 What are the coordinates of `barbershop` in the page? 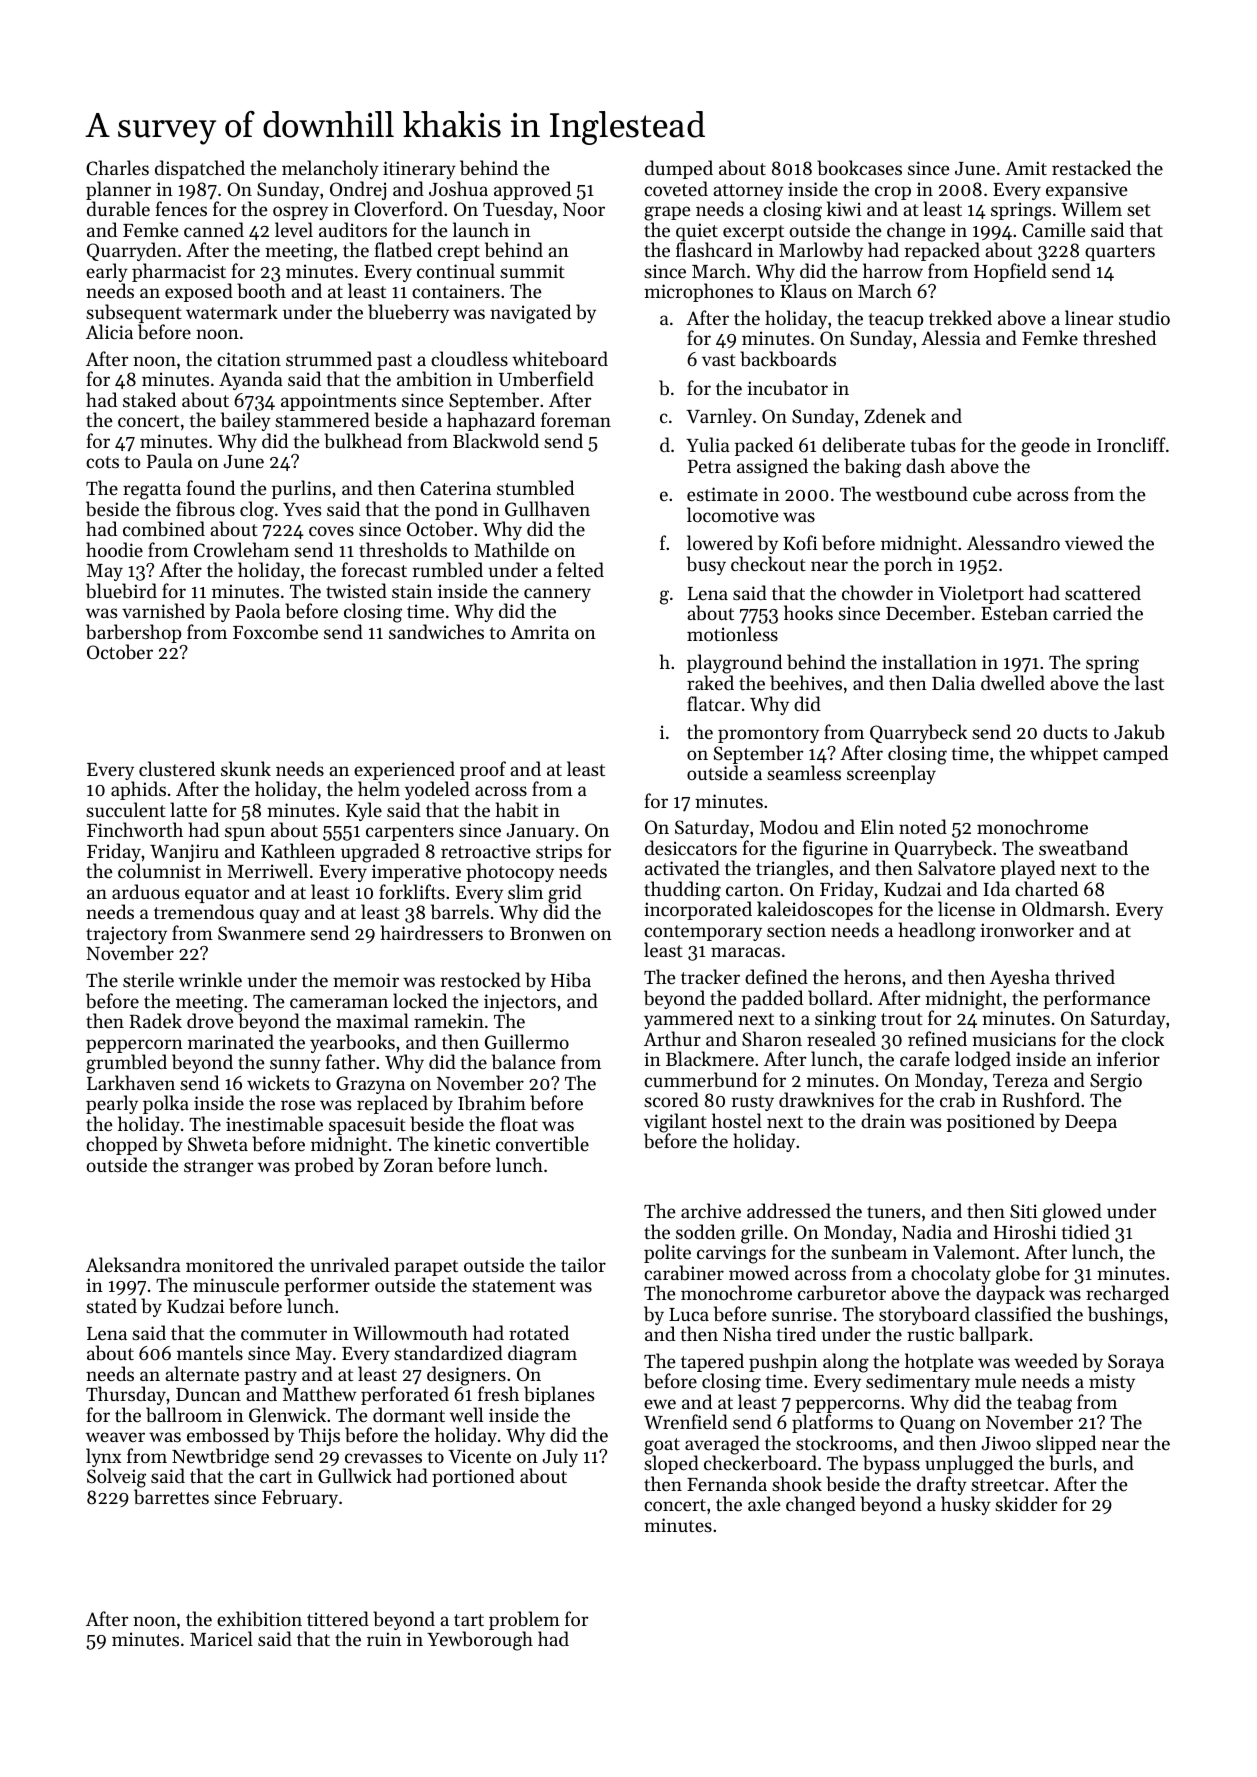 It's located at (133, 633).
